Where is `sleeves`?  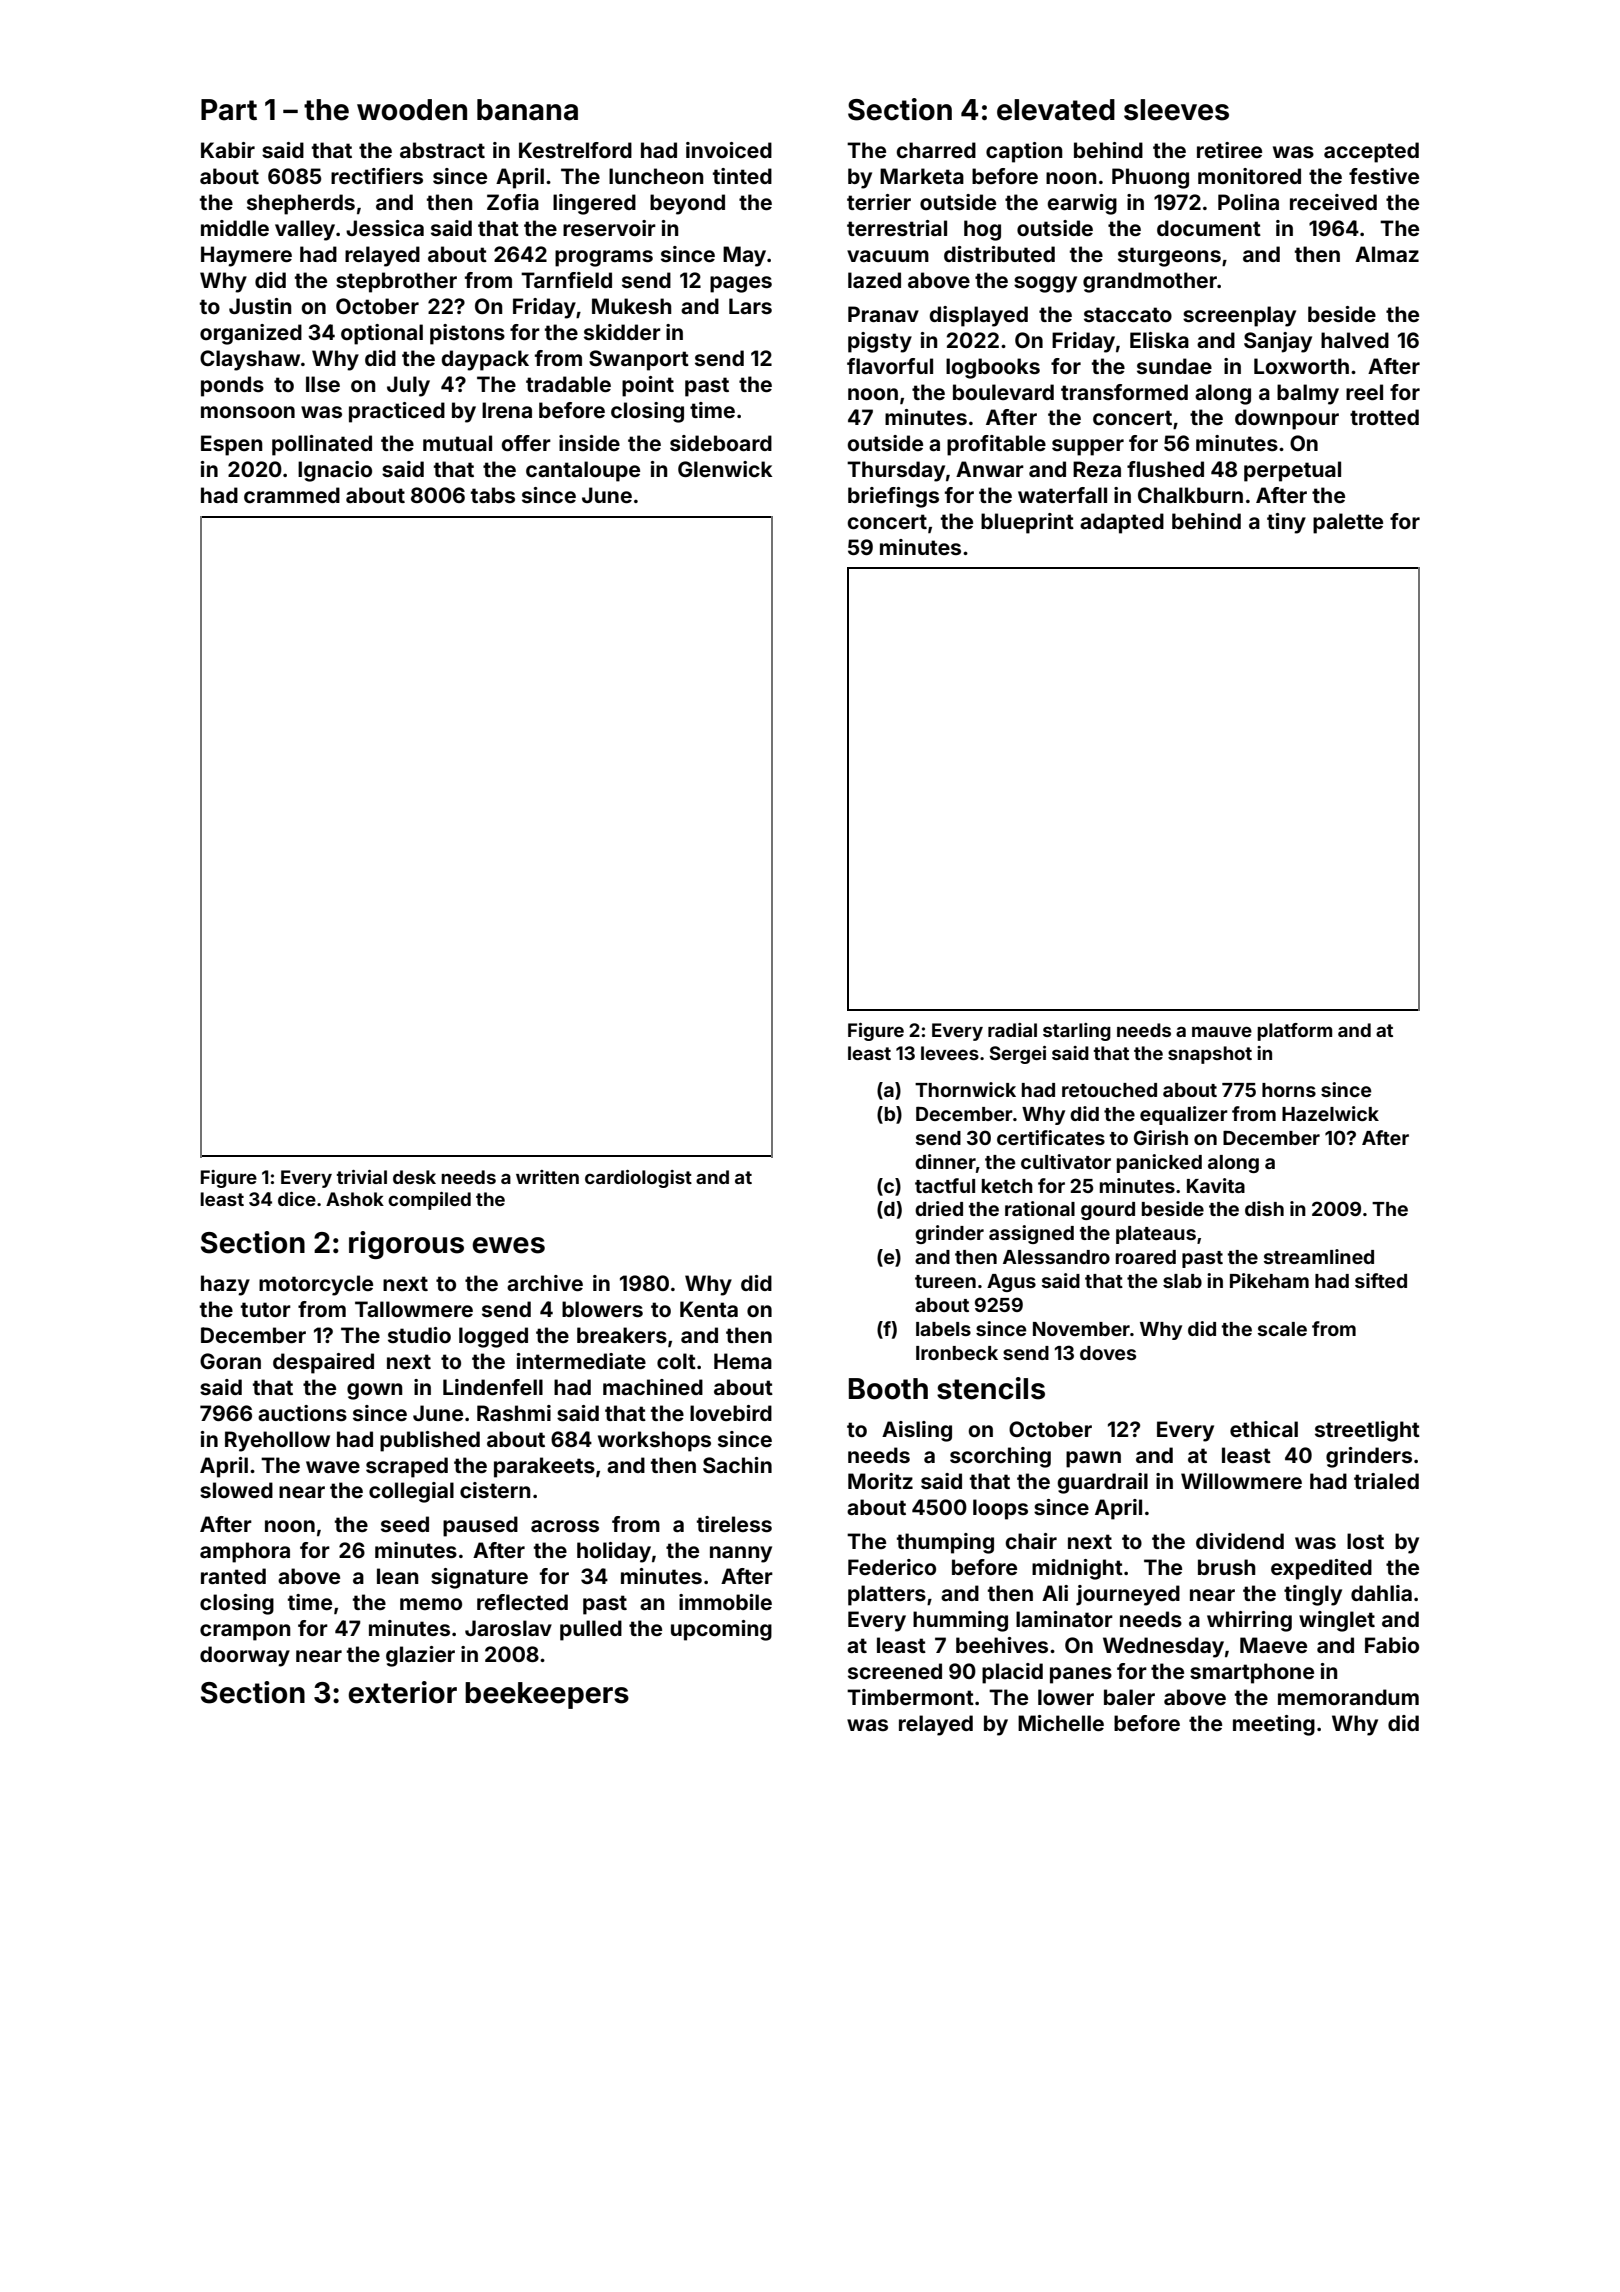
sleeves is located at coordinates (1176, 110).
